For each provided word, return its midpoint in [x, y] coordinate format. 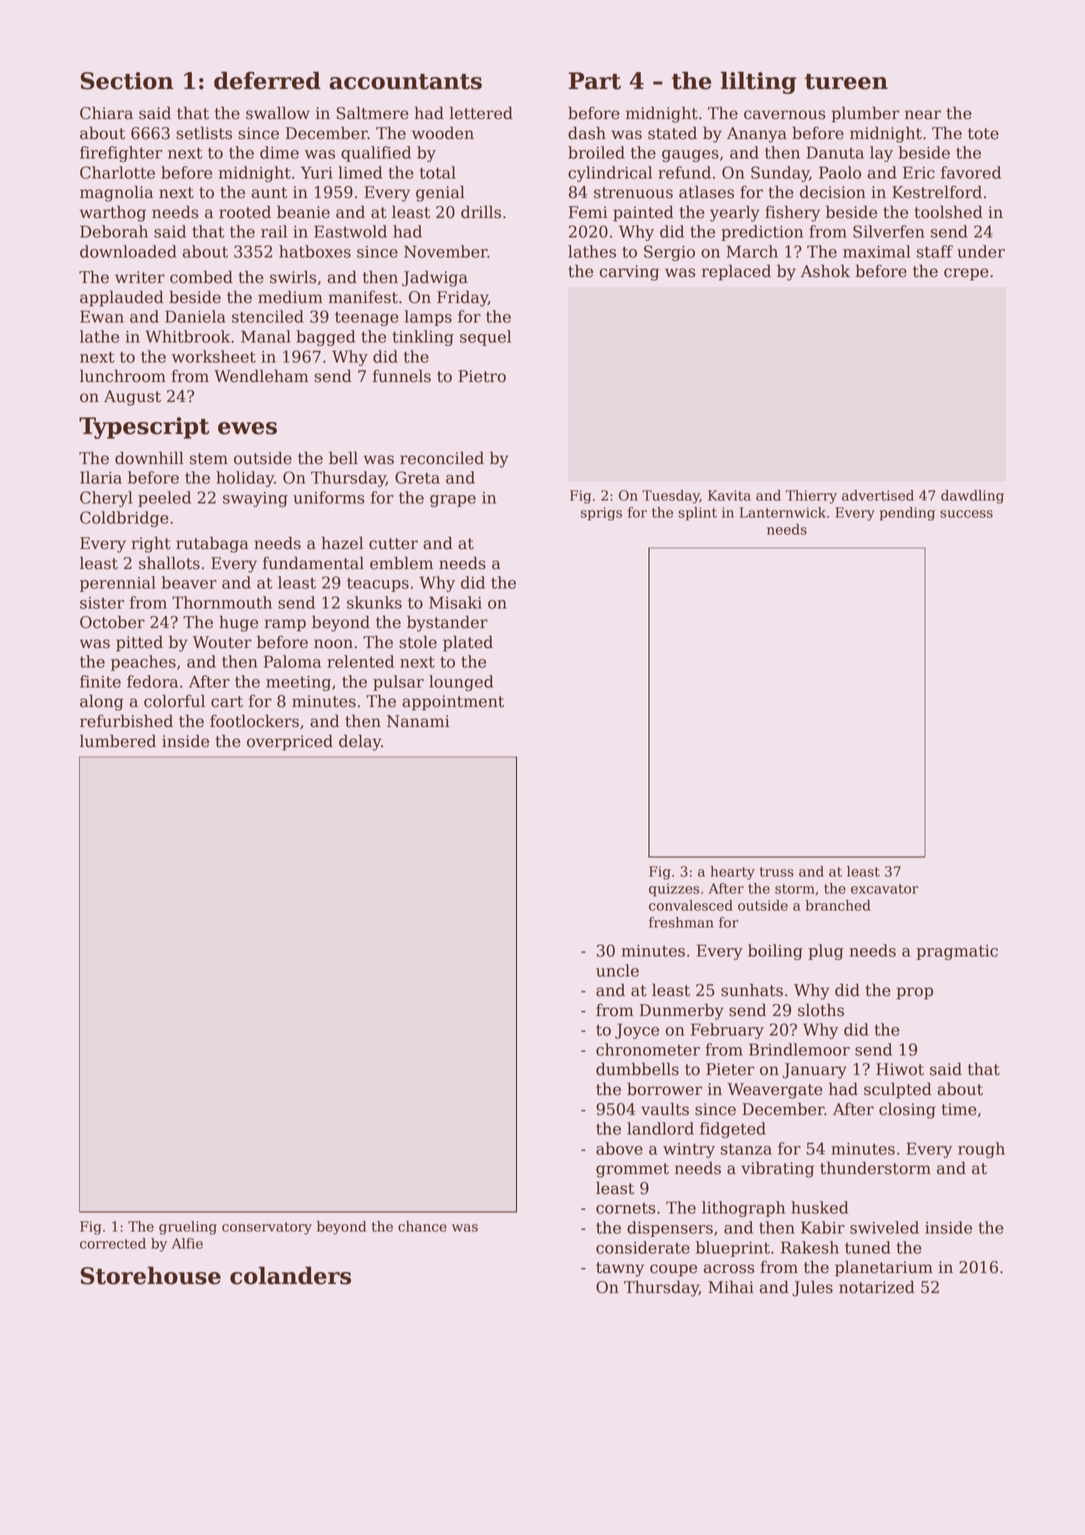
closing [907, 1110]
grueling [188, 1228]
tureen [846, 82]
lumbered [118, 741]
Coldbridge [124, 519]
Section [127, 81]
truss [777, 872]
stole [418, 642]
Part [595, 81]
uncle [617, 970]
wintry [689, 1150]
